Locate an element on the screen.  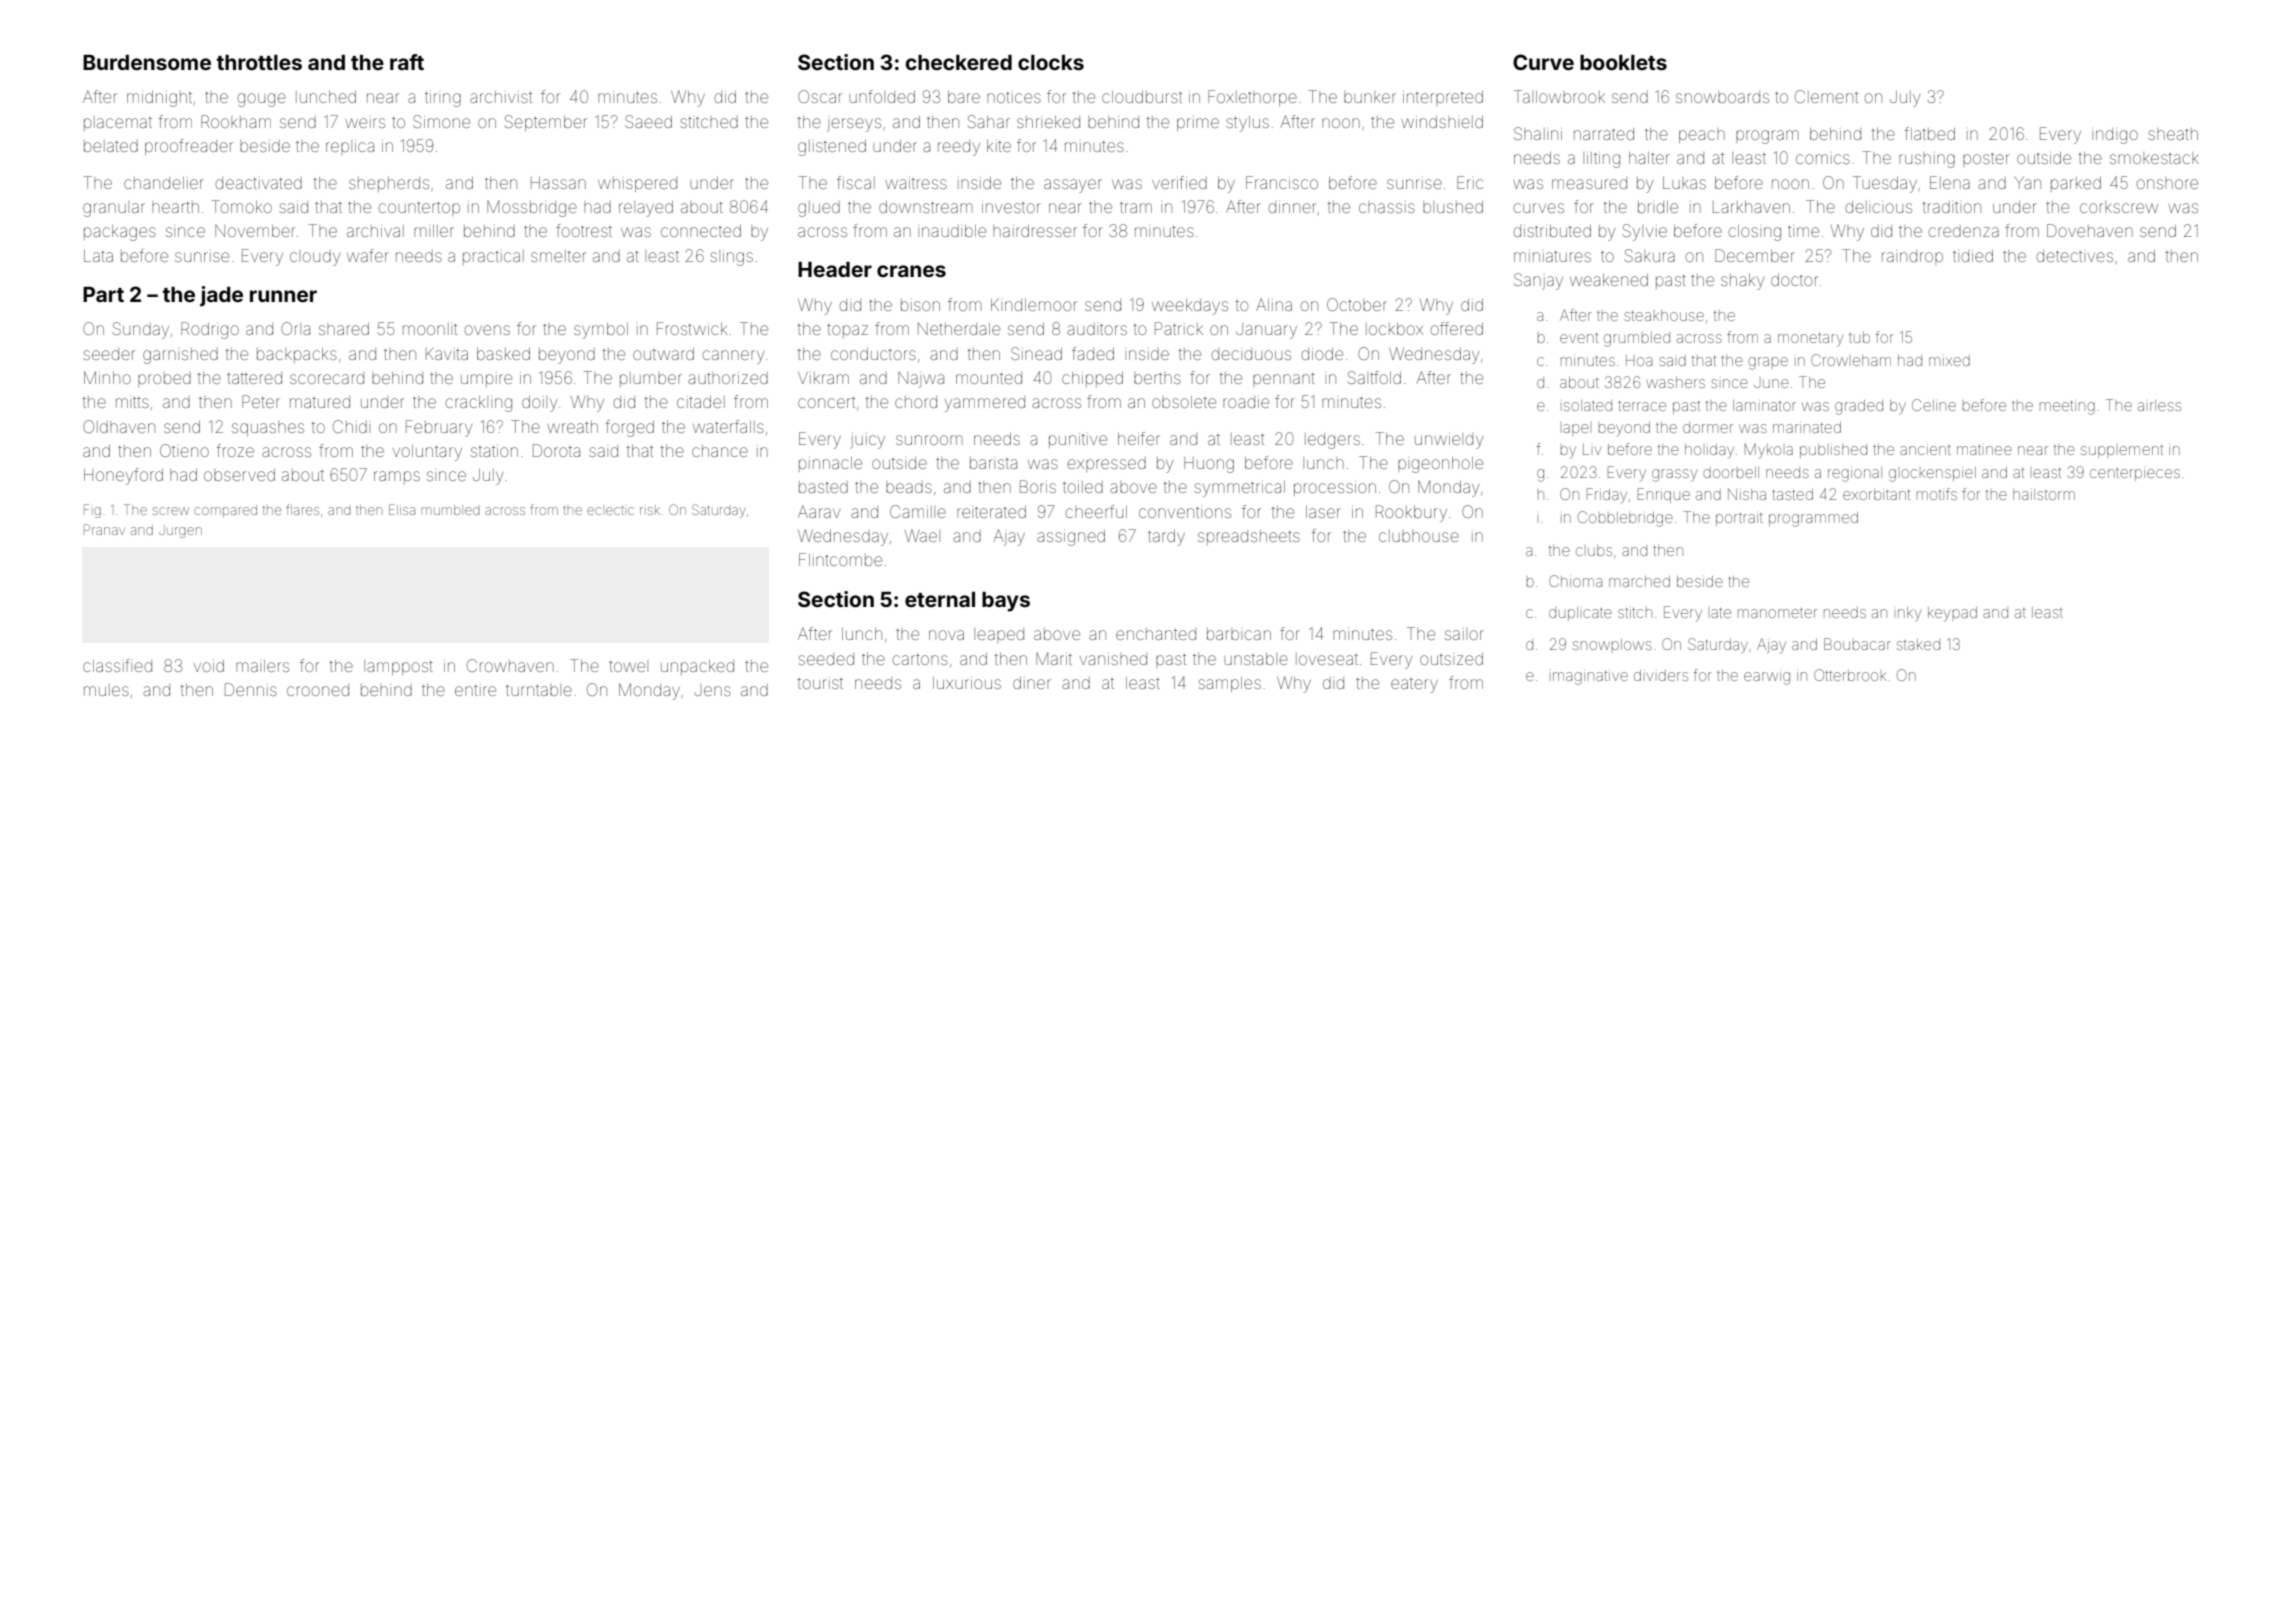
Clement is located at coordinates (1826, 96).
